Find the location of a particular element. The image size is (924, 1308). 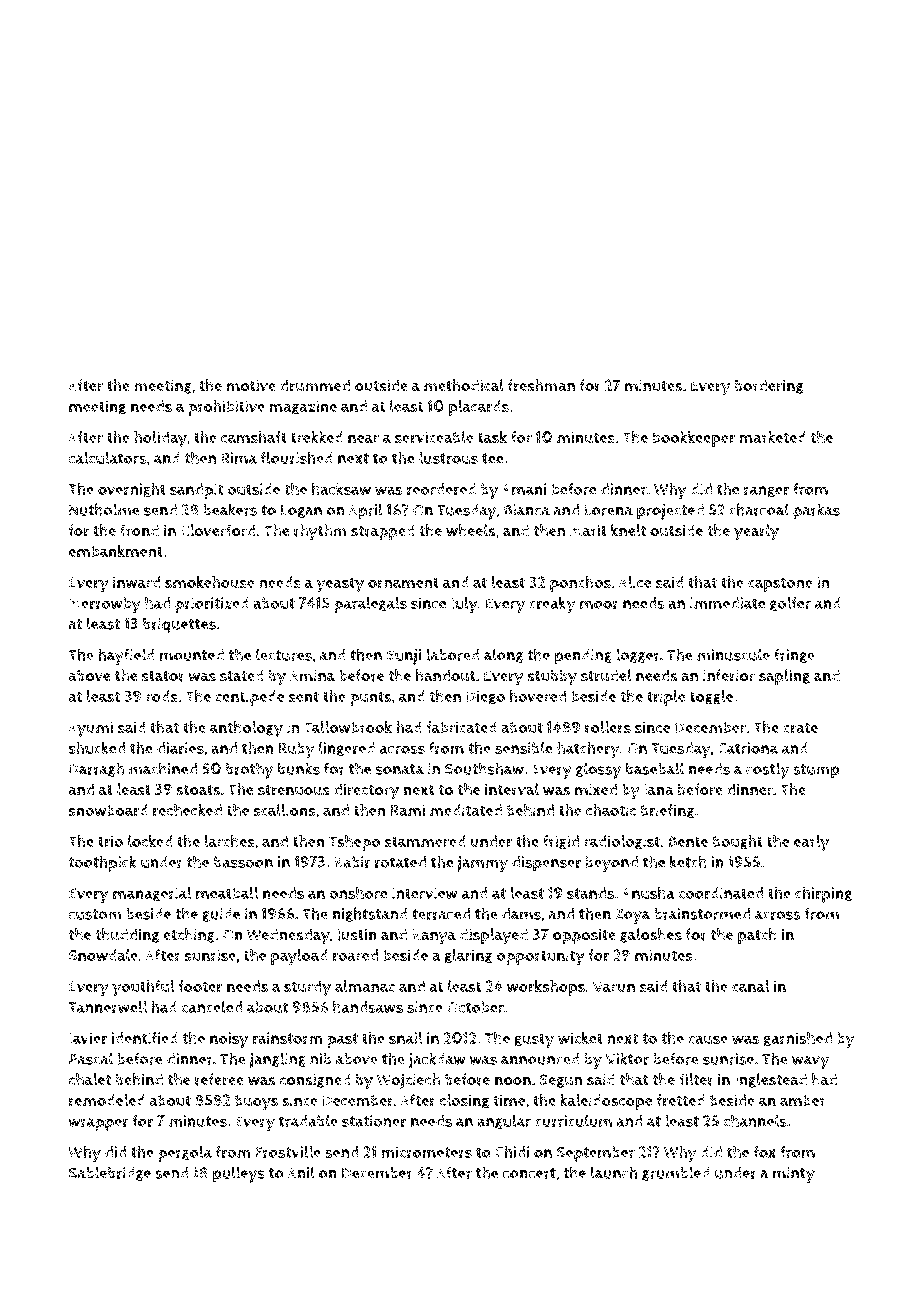

Southshaw is located at coordinates (484, 768).
